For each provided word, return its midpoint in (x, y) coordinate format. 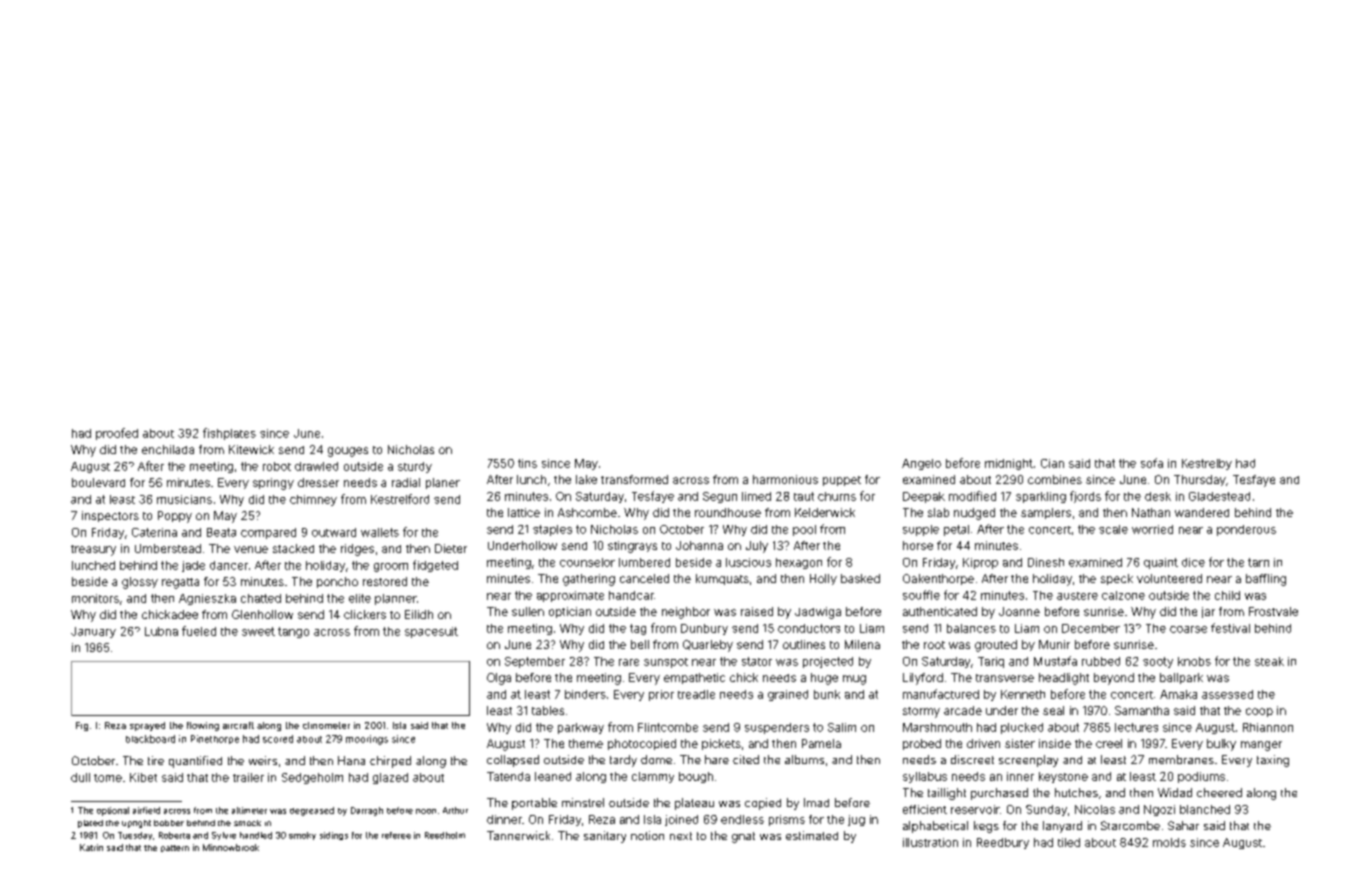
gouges (348, 452)
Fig (82, 726)
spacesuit (431, 632)
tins (527, 463)
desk (1158, 496)
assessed (1227, 694)
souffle (921, 595)
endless (742, 819)
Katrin (91, 847)
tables (548, 710)
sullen (528, 611)
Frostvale (1273, 611)
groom (391, 567)
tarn (1258, 562)
